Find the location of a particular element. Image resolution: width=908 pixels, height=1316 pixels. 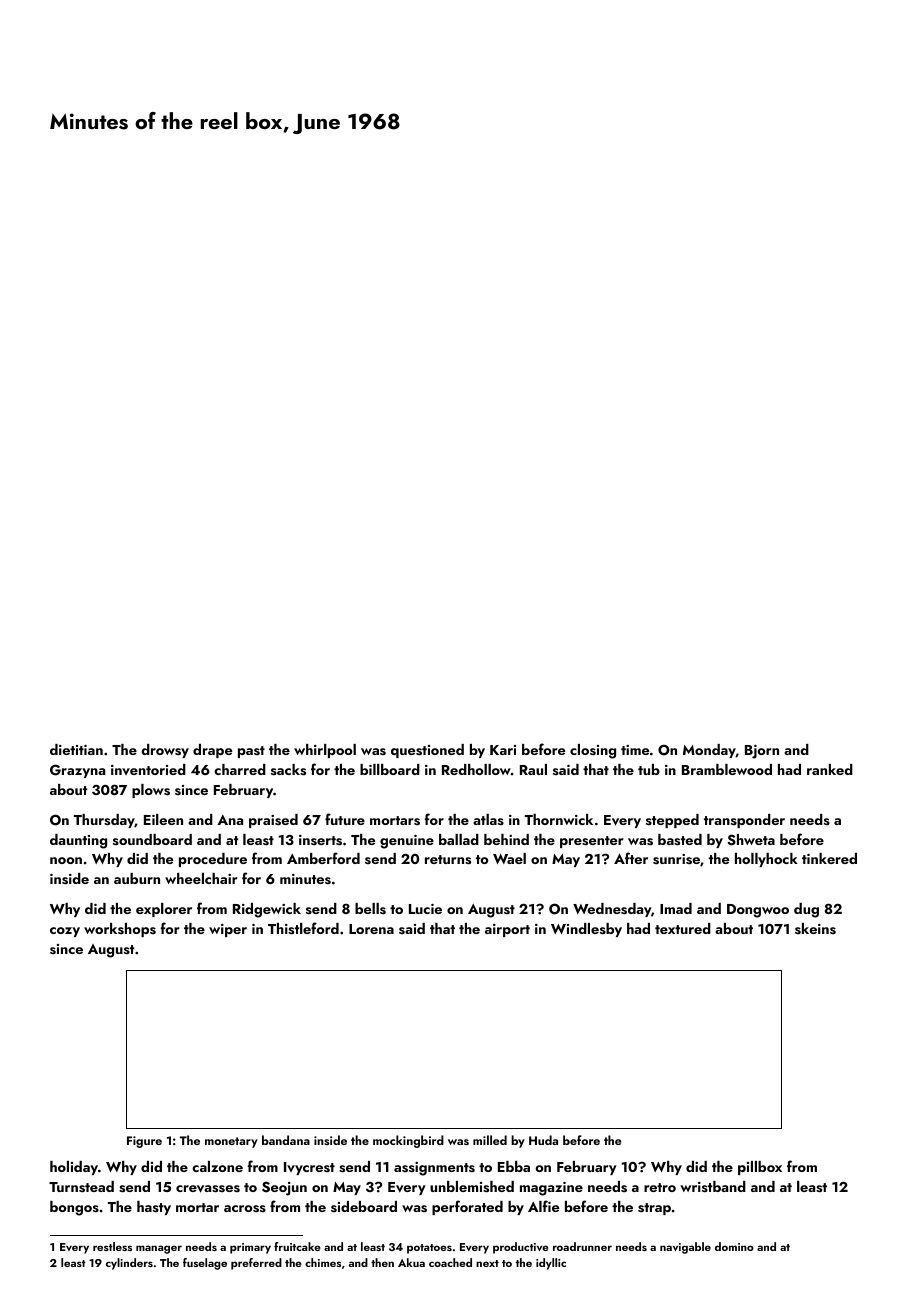

pillbox is located at coordinates (760, 1168).
